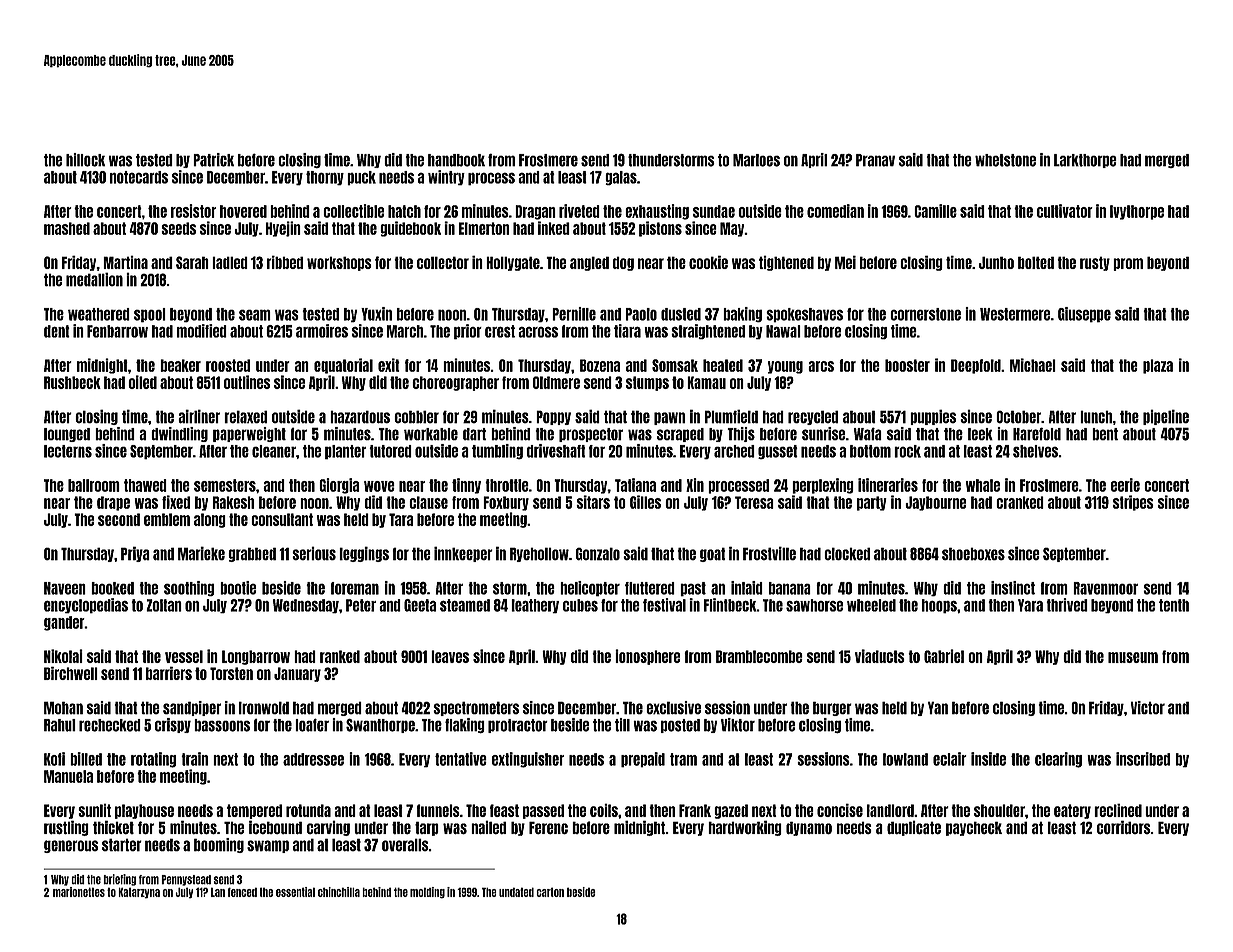 Image resolution: width=1233 pixels, height=952 pixels. I want to click on pipeline, so click(1166, 417).
